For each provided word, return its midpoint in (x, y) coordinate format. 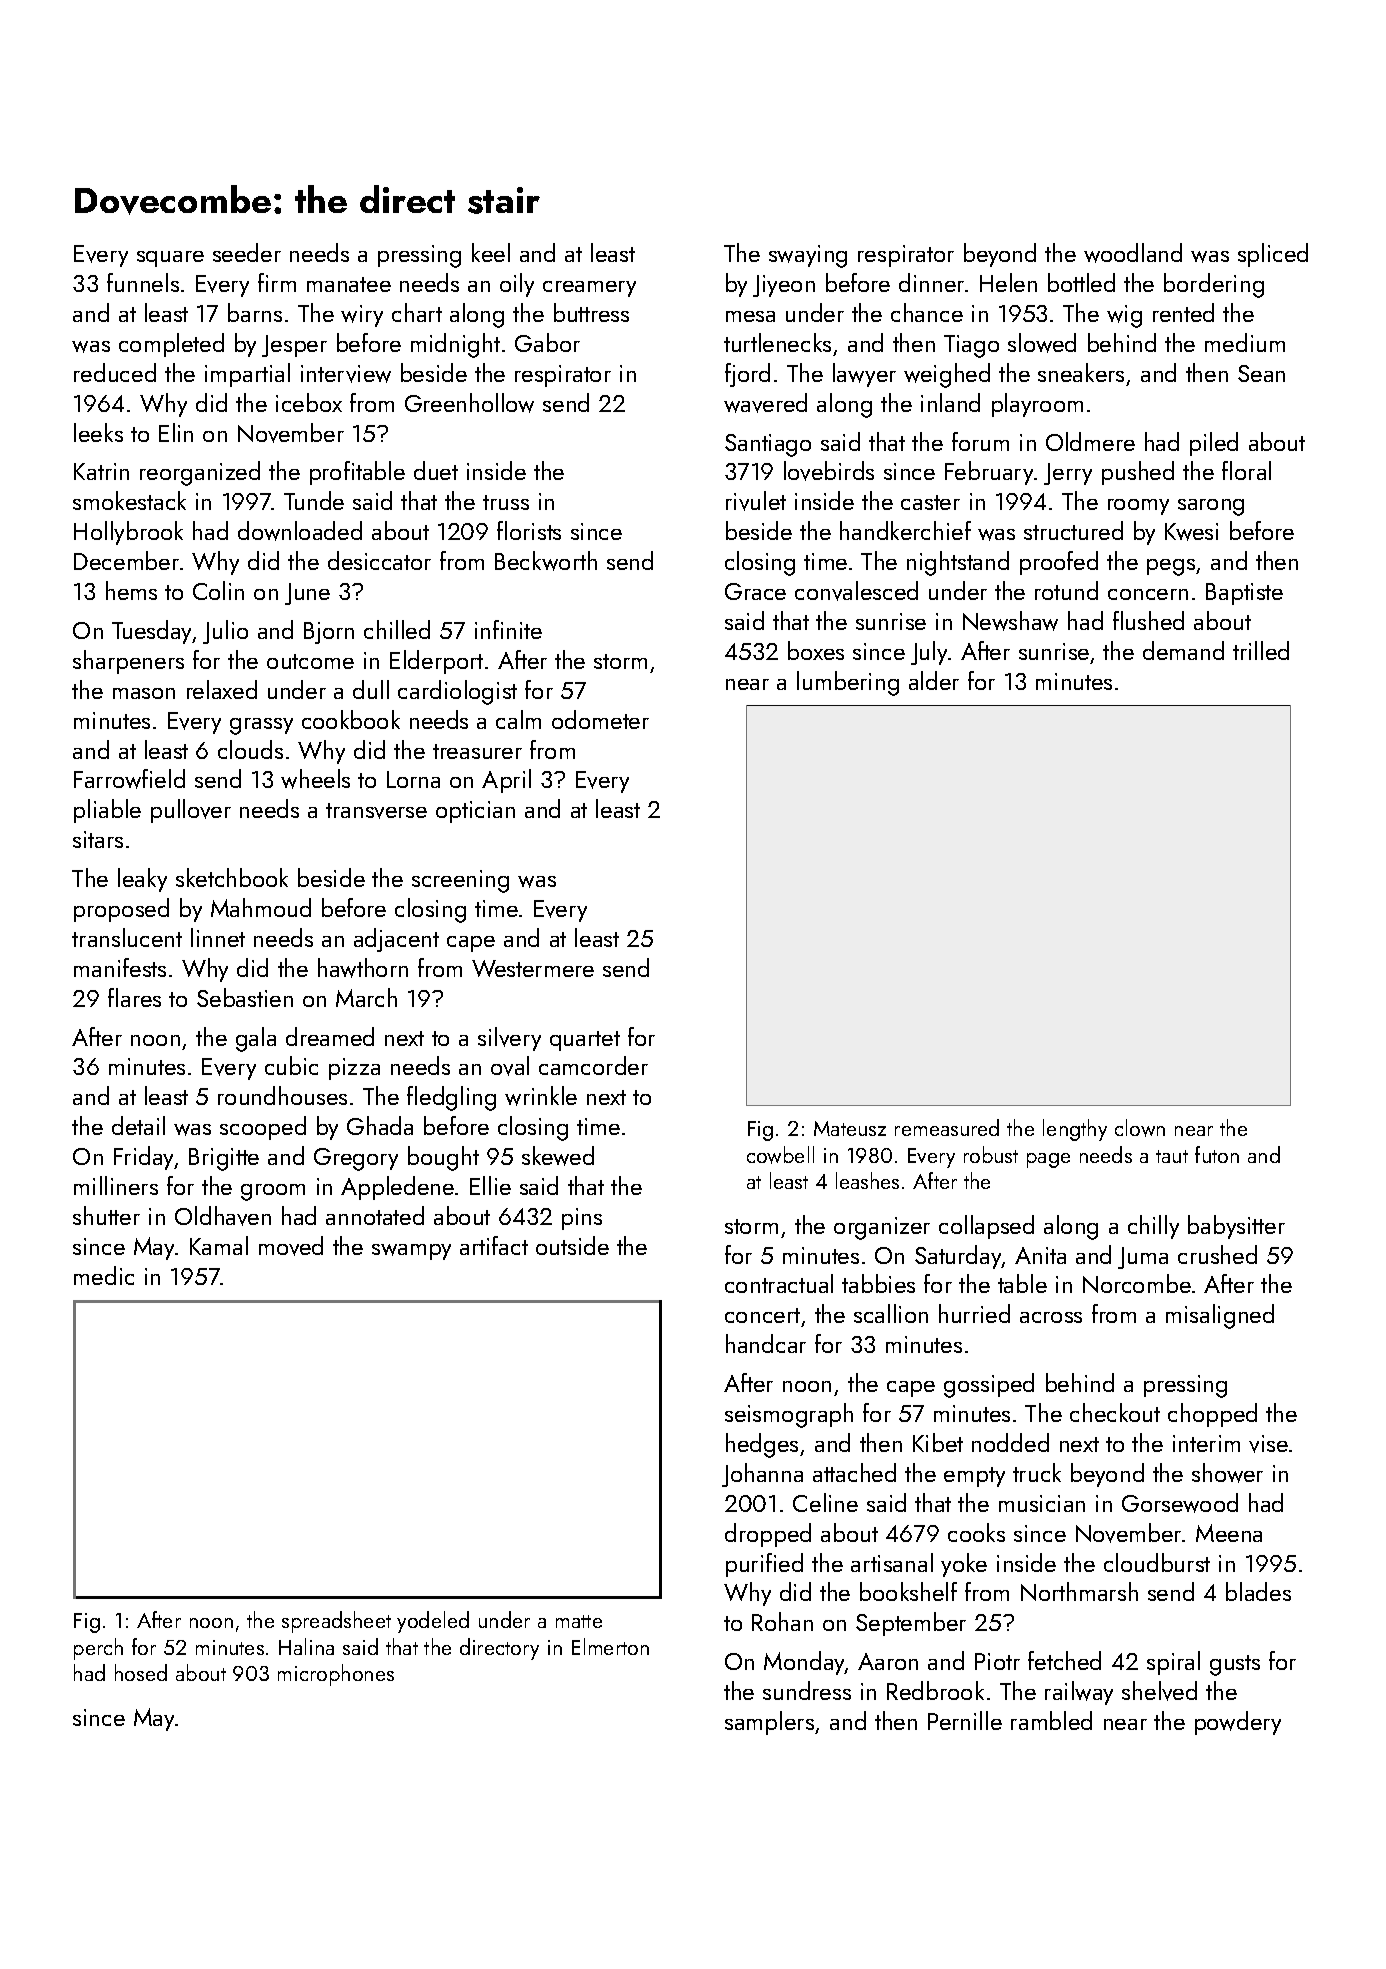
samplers (769, 1723)
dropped (768, 1535)
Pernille (965, 1720)
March (366, 997)
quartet (585, 1041)
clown (1140, 1128)
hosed (141, 1672)
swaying (808, 256)
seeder (247, 252)
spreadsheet (336, 1622)
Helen (1008, 282)
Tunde (314, 500)
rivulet (756, 501)
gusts (1235, 1665)
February (989, 473)
